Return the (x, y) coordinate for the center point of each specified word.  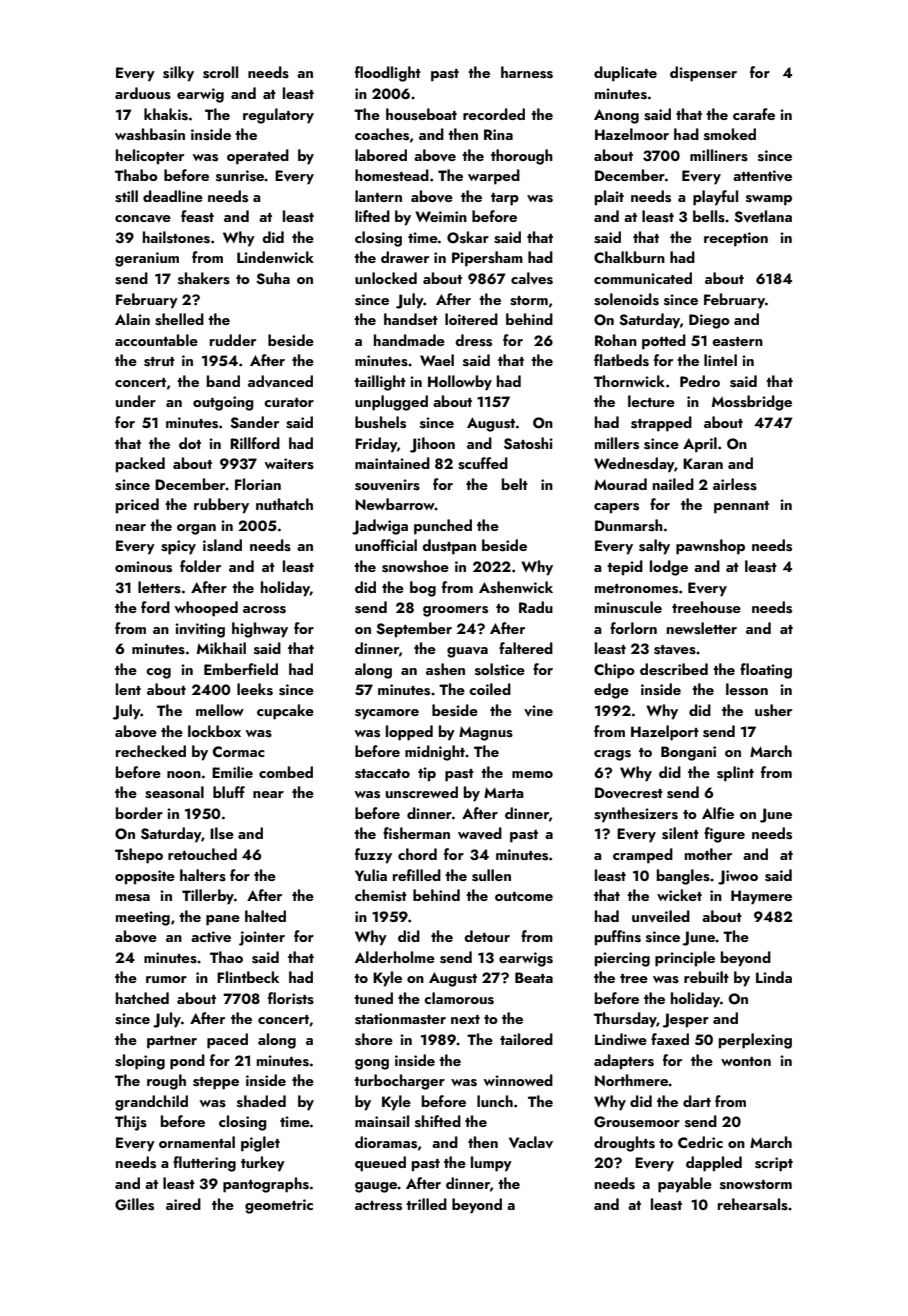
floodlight (388, 74)
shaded (261, 1101)
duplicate (625, 74)
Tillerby (208, 897)
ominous (143, 567)
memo (532, 774)
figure (724, 835)
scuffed (483, 463)
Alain (132, 319)
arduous (143, 93)
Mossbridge (752, 403)
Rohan (616, 340)
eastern (737, 342)
